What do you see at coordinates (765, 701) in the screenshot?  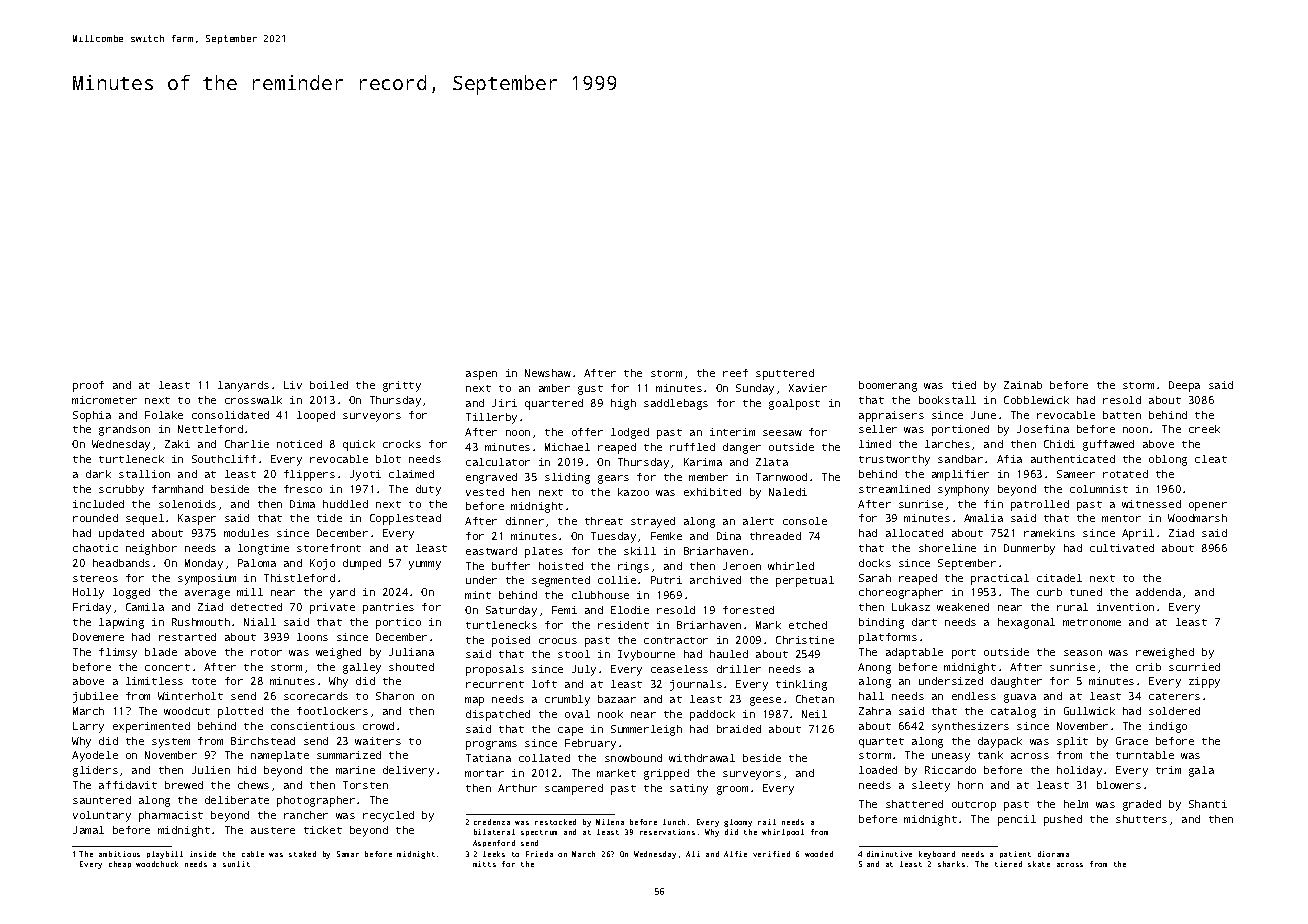 I see `geese` at bounding box center [765, 701].
